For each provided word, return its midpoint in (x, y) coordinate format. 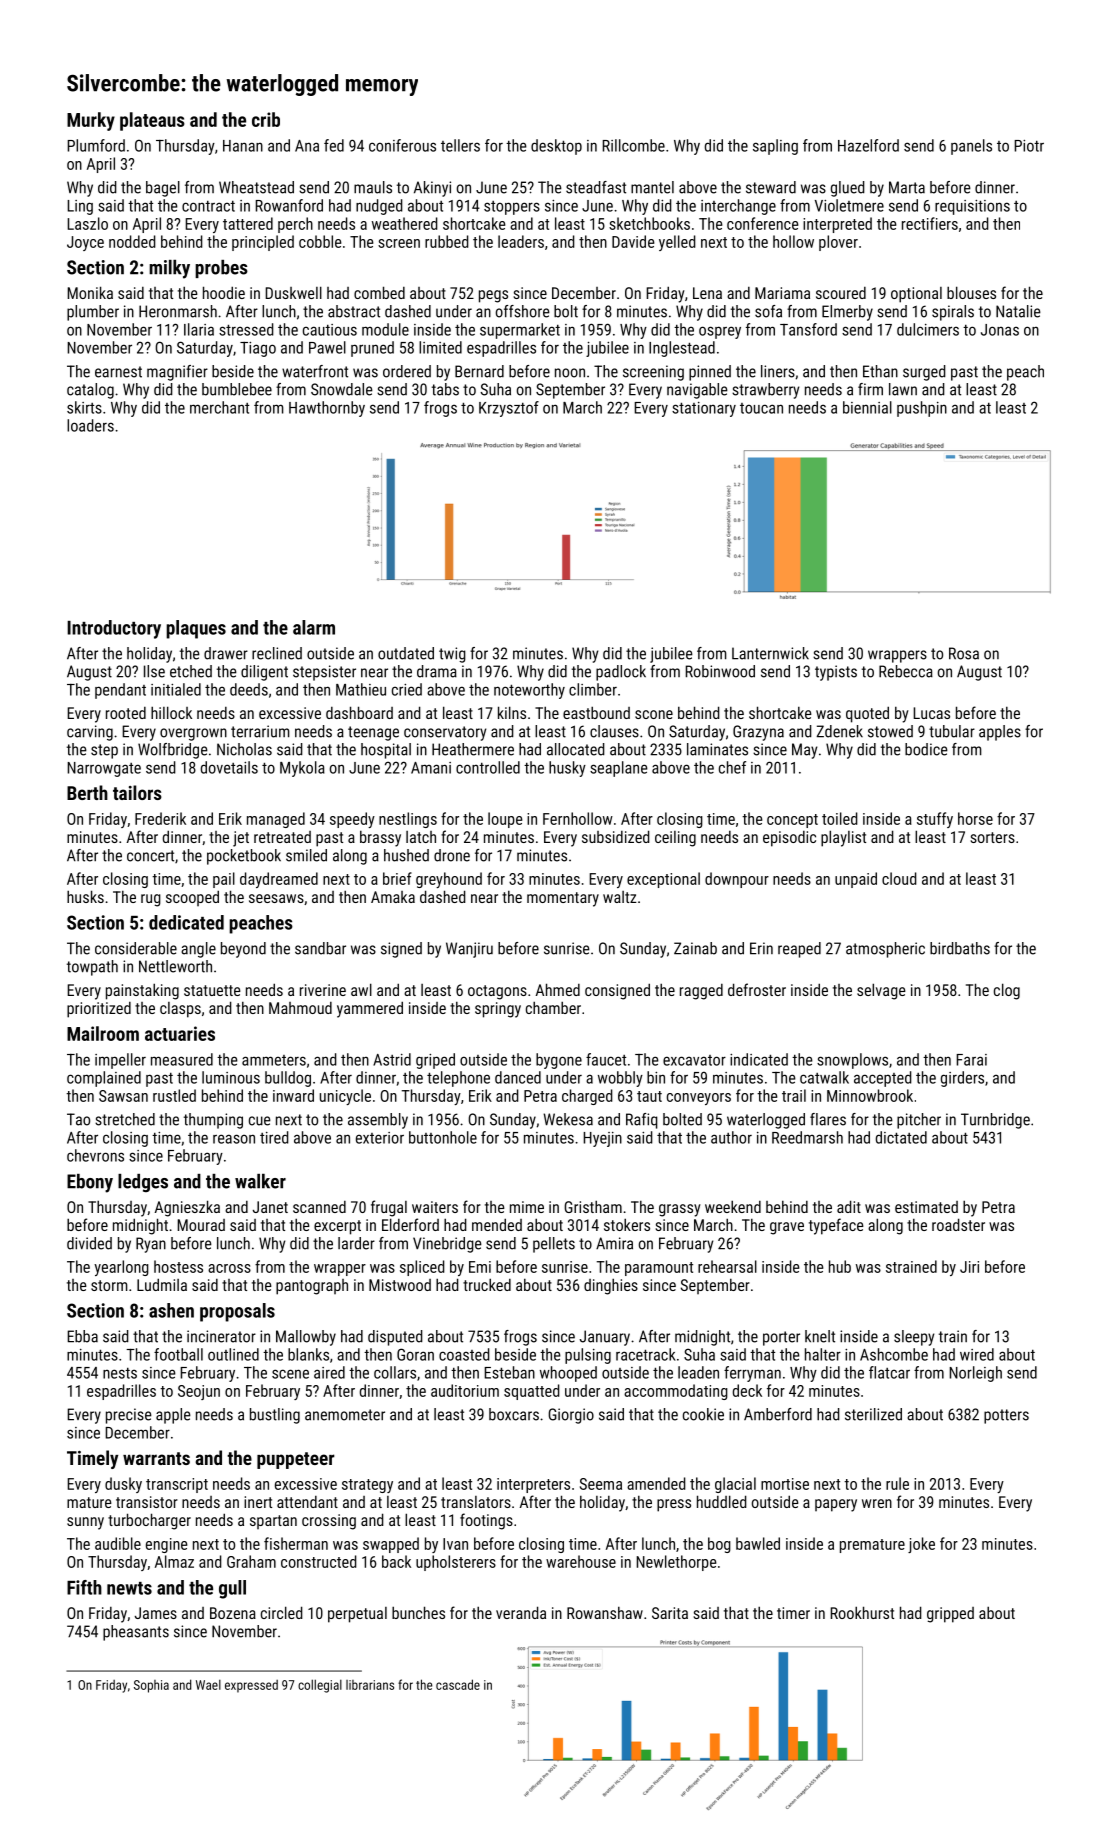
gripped (950, 1615)
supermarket (520, 331)
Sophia (151, 1686)
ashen (171, 1310)
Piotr (1029, 146)
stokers (627, 1224)
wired (977, 1354)
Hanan (243, 146)
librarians (370, 1685)
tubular (952, 731)
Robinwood (720, 671)
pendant (120, 691)
